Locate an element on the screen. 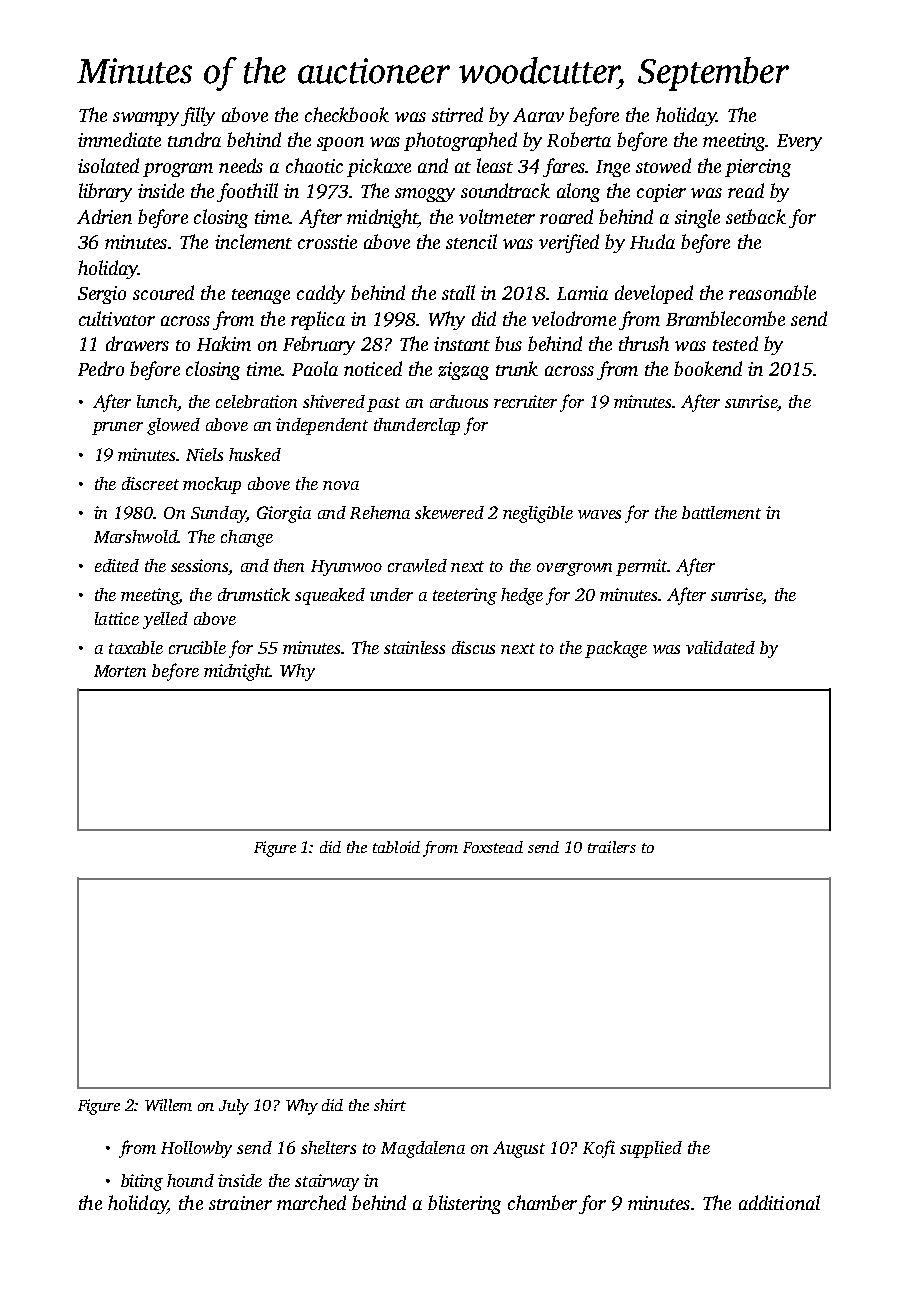 Image resolution: width=908 pixels, height=1316 pixels. stirred is located at coordinates (457, 114).
